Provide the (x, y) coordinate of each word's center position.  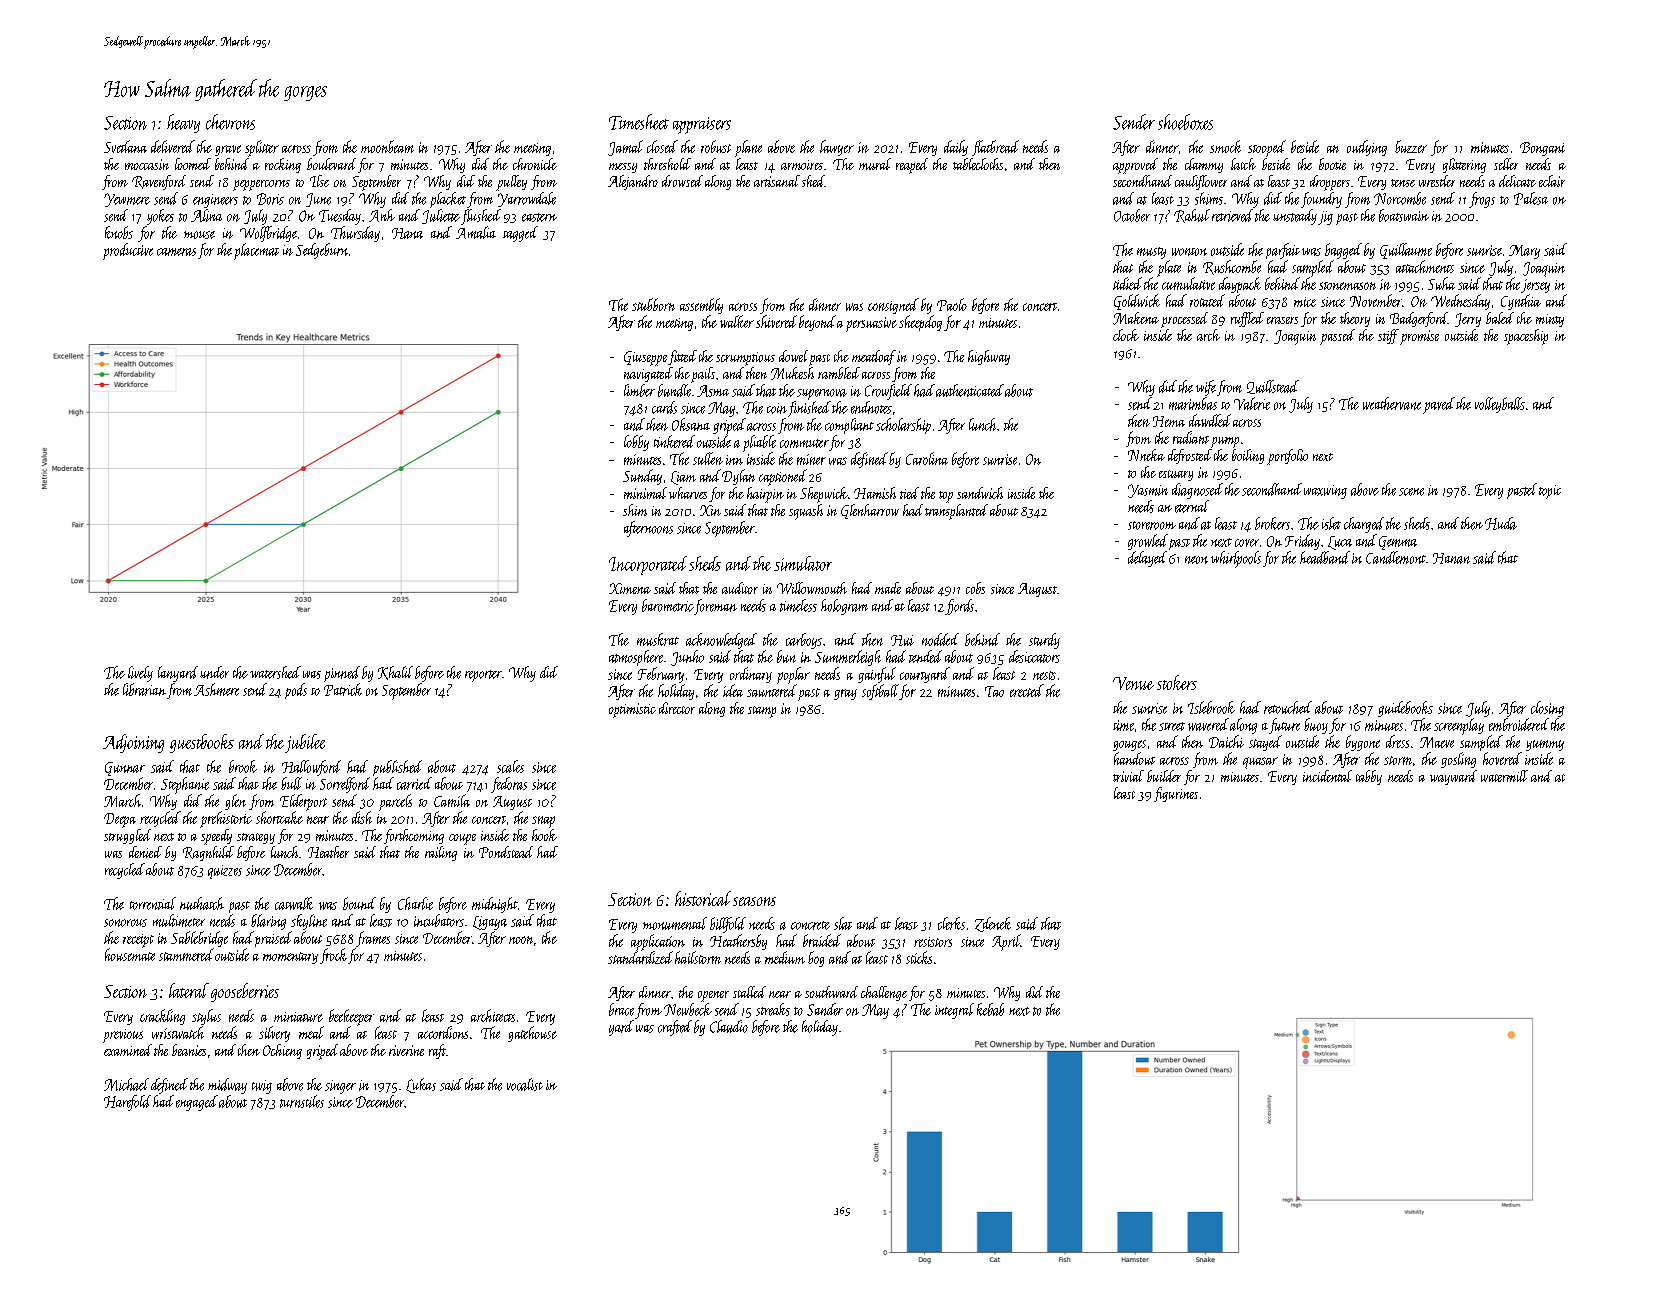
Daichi (1226, 741)
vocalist (525, 1084)
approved (1135, 166)
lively (140, 674)
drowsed (682, 181)
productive (128, 251)
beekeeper (351, 1017)
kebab (990, 1009)
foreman (715, 607)
